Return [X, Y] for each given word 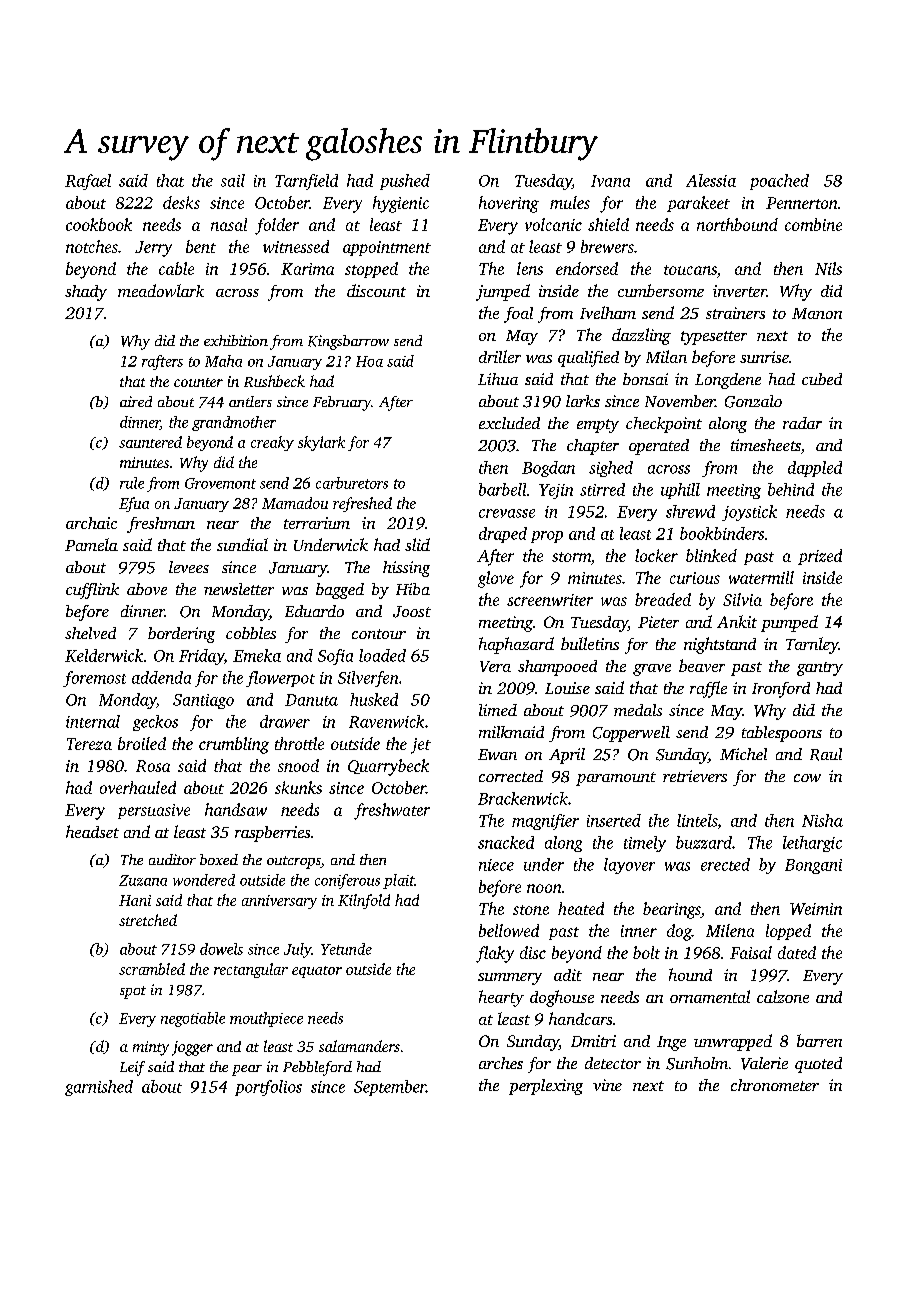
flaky [495, 954]
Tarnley [812, 645]
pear [247, 1070]
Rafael [88, 182]
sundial [242, 544]
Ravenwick [386, 721]
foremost [94, 679]
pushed [405, 182]
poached [779, 182]
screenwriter [550, 600]
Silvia [742, 599]
